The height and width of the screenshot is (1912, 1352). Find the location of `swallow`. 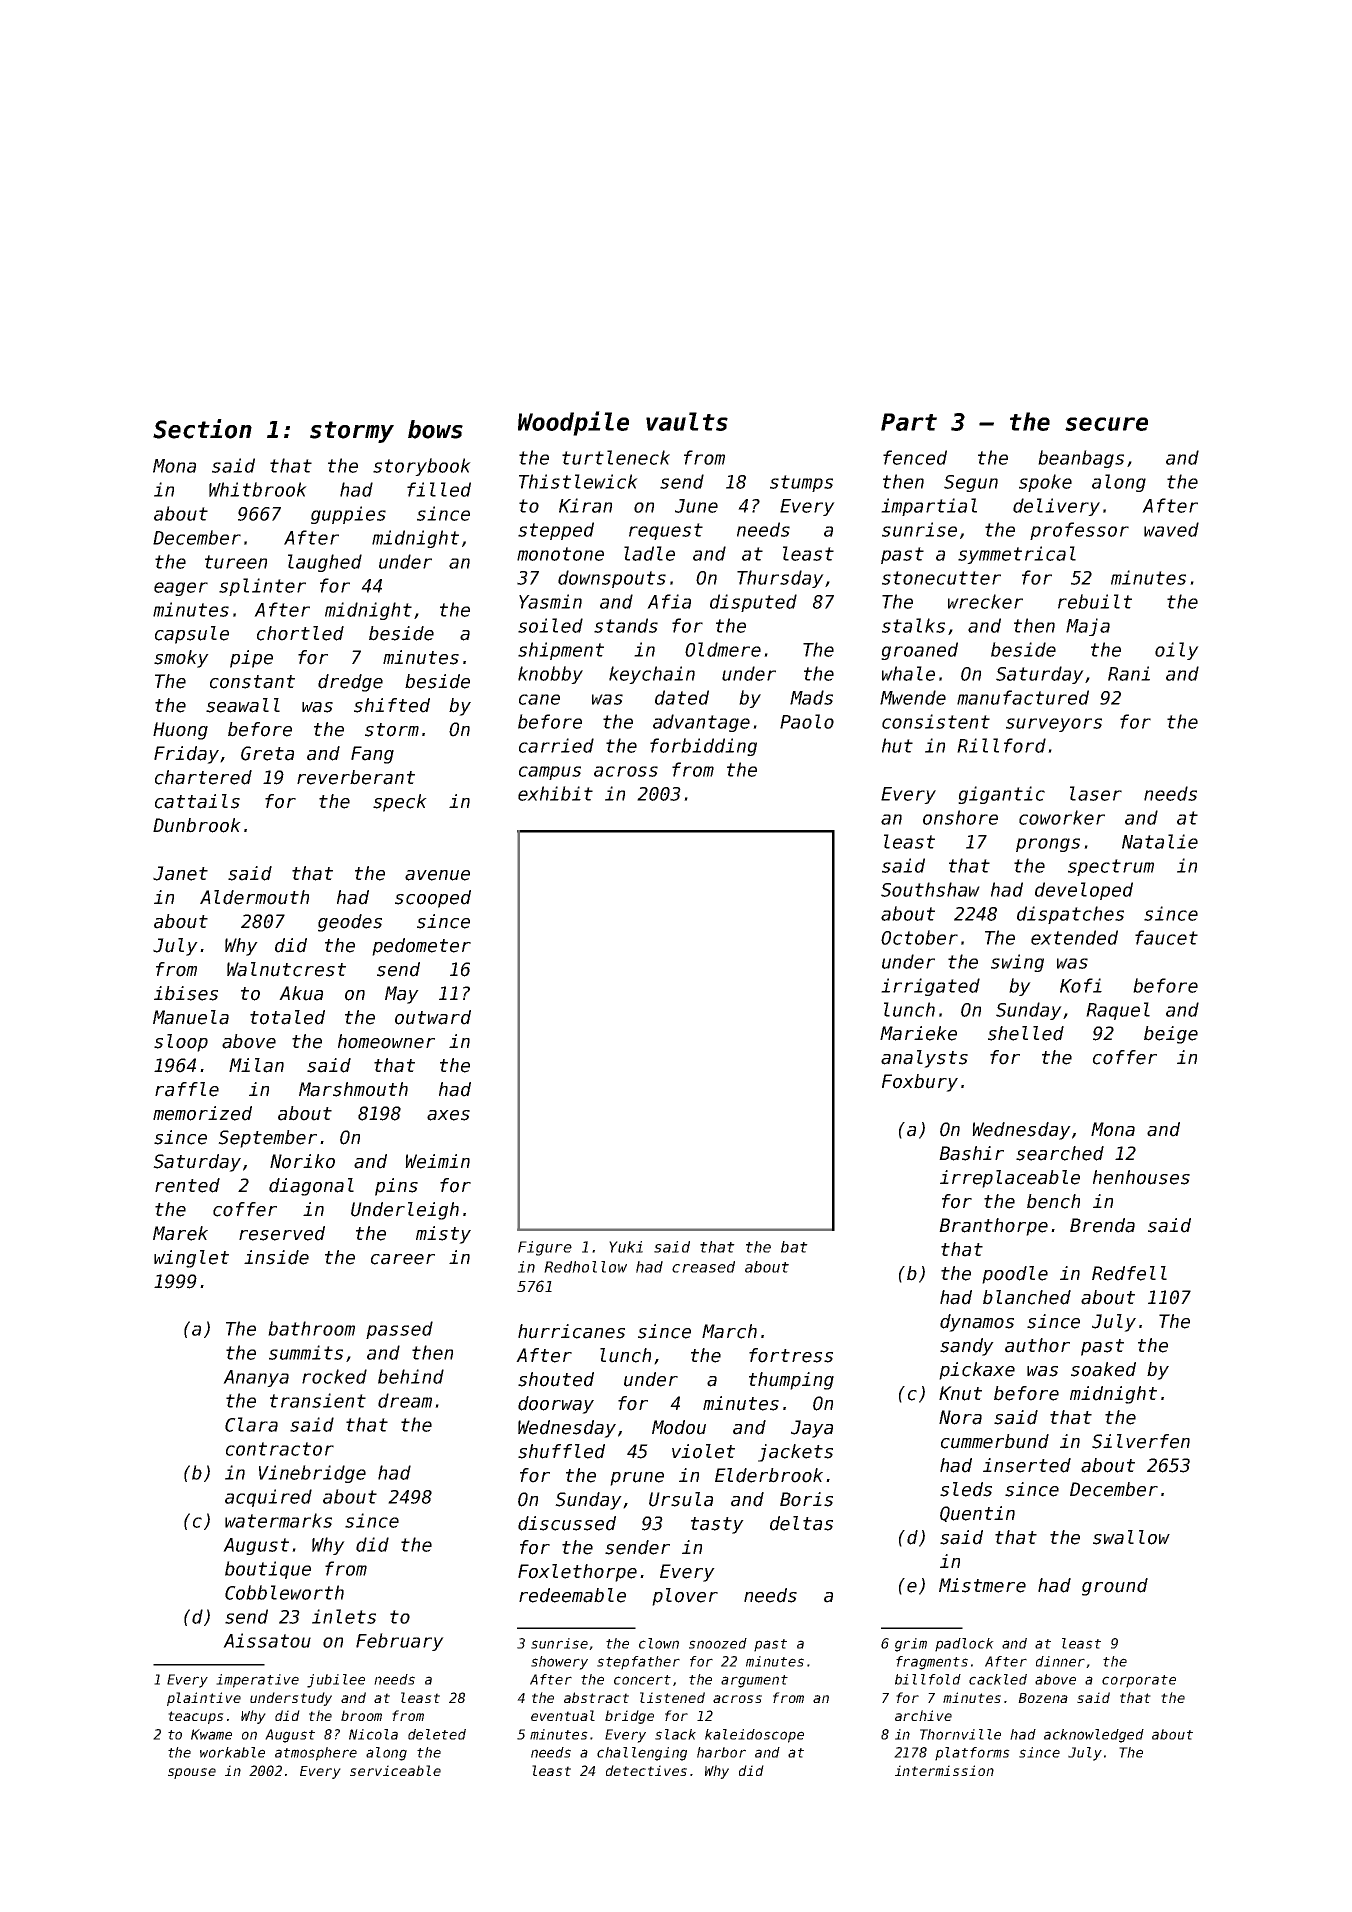

swallow is located at coordinates (1131, 1537).
